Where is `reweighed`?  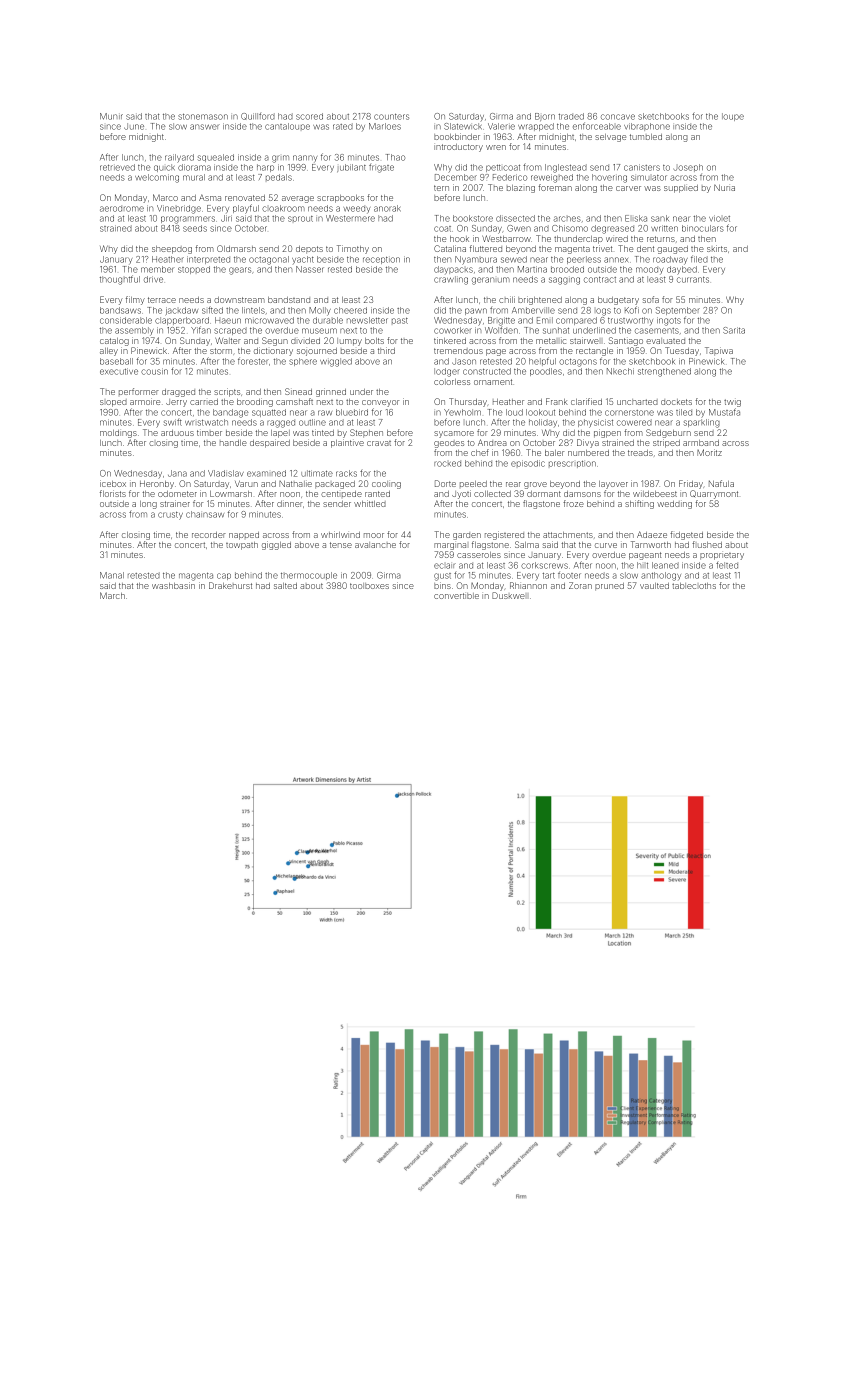 reweighed is located at coordinates (552, 178).
